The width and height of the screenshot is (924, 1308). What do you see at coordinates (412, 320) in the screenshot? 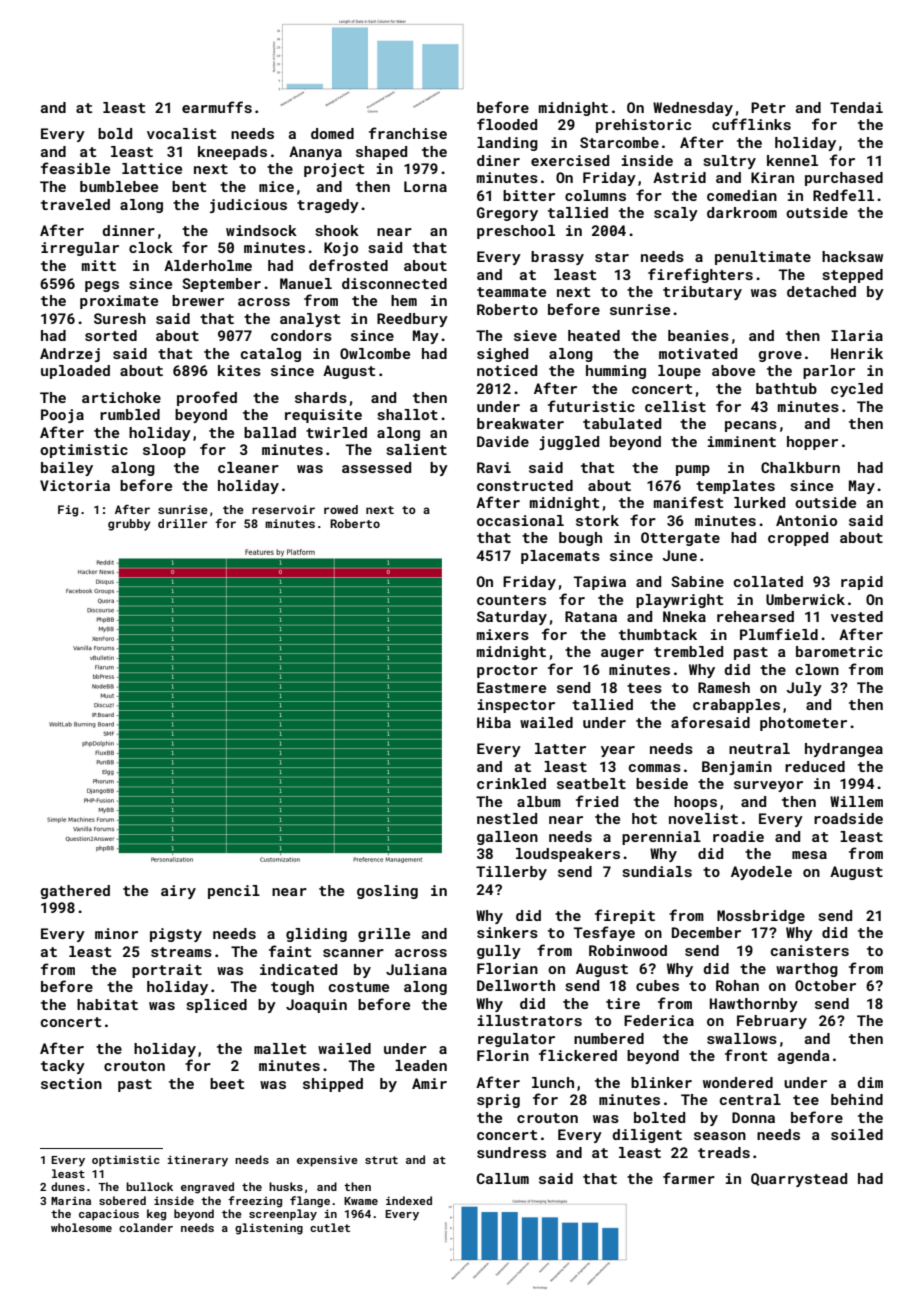
I see `Reedbury` at bounding box center [412, 320].
